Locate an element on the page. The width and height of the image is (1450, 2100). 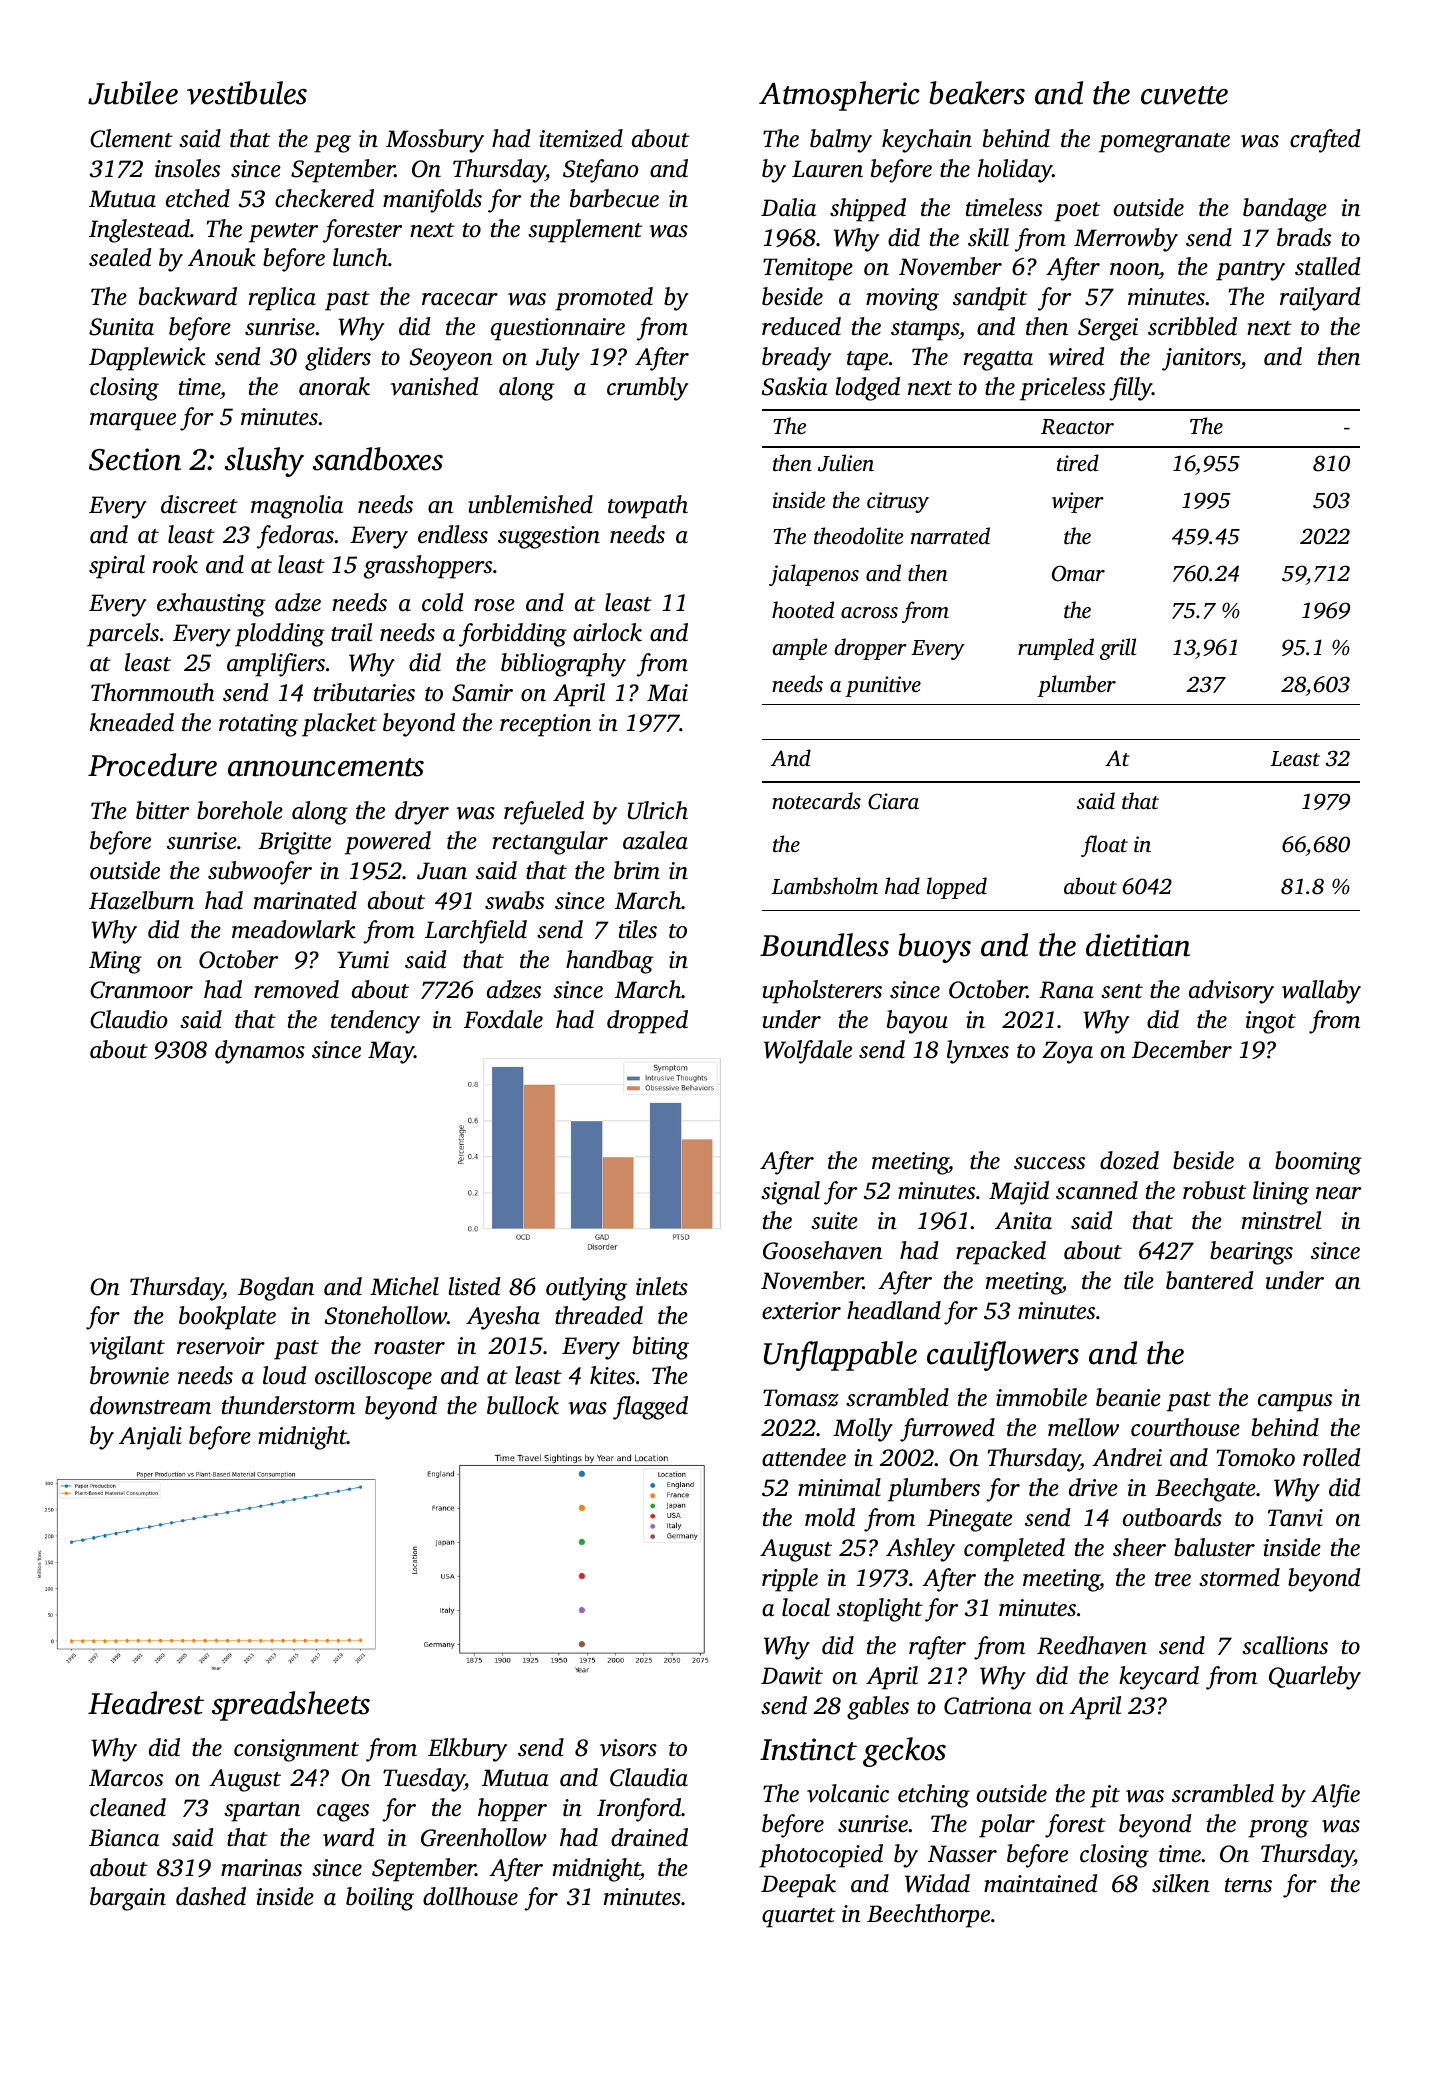
placket is located at coordinates (339, 725).
